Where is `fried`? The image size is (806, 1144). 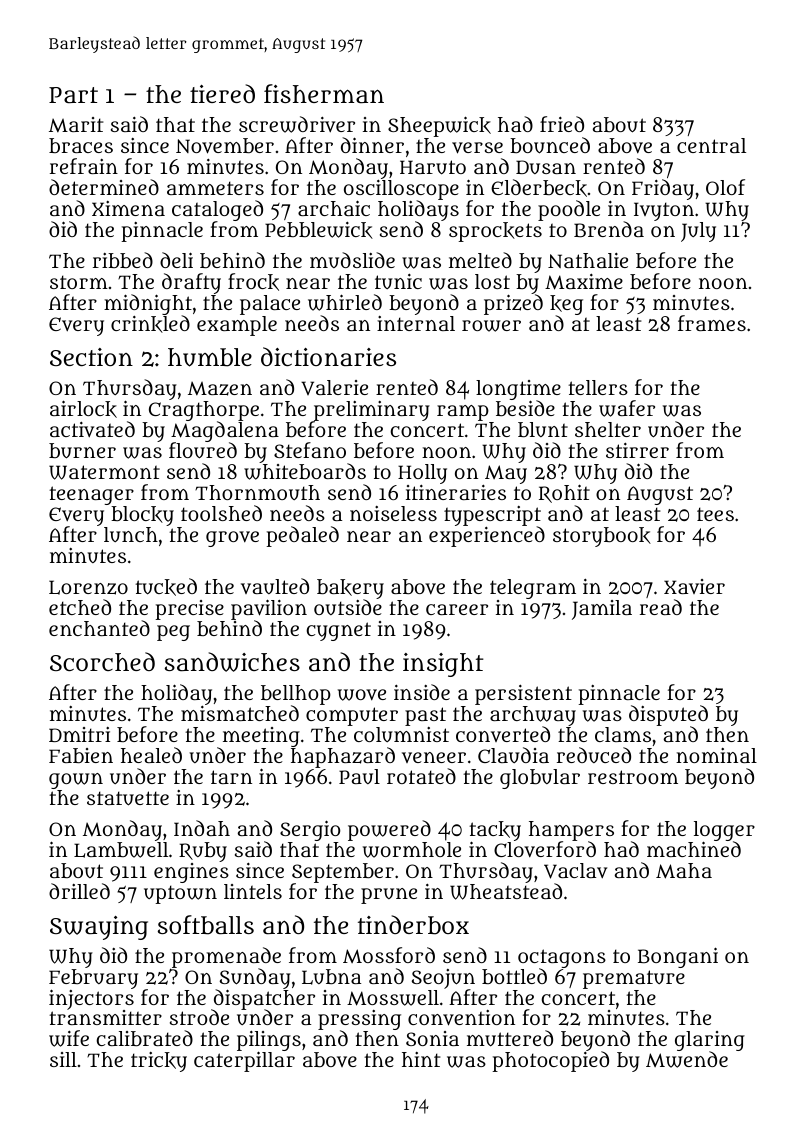 fried is located at coordinates (562, 124).
